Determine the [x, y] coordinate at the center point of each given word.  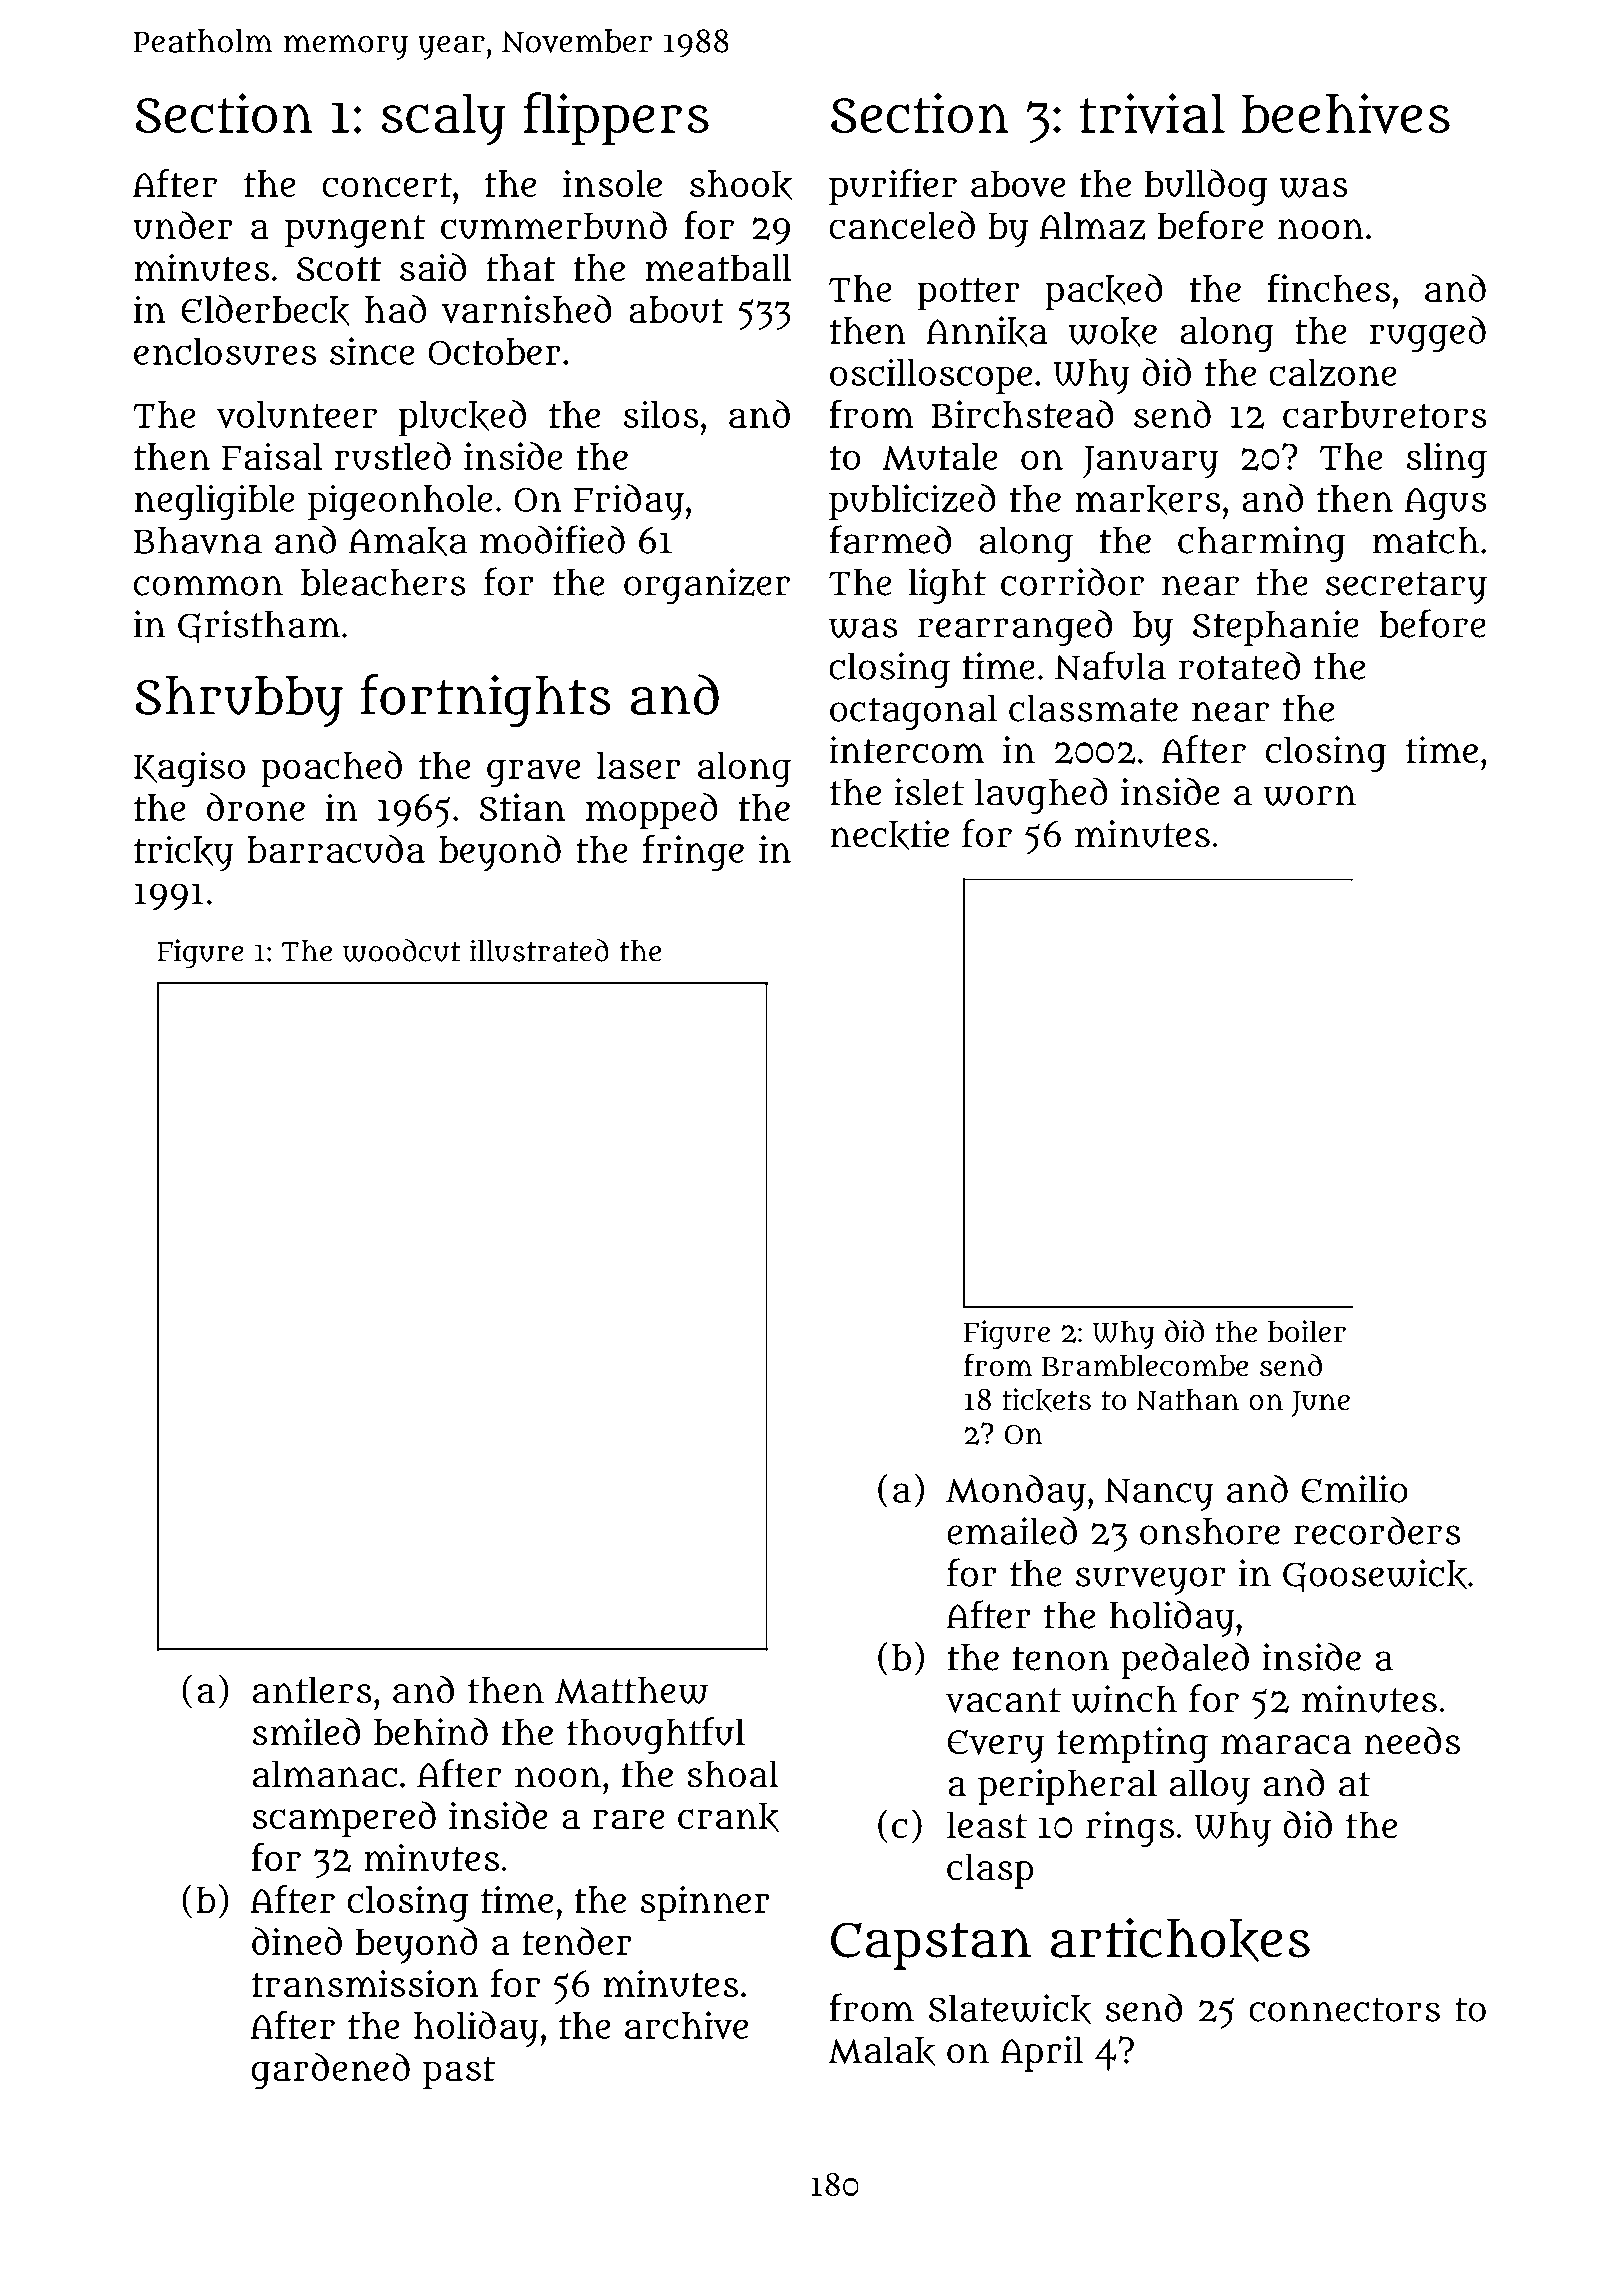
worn [1310, 795]
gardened [331, 2071]
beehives [1346, 113]
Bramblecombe [1145, 1365]
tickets [1046, 1400]
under [183, 225]
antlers [312, 1690]
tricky [183, 853]
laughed [1041, 795]
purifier [893, 187]
